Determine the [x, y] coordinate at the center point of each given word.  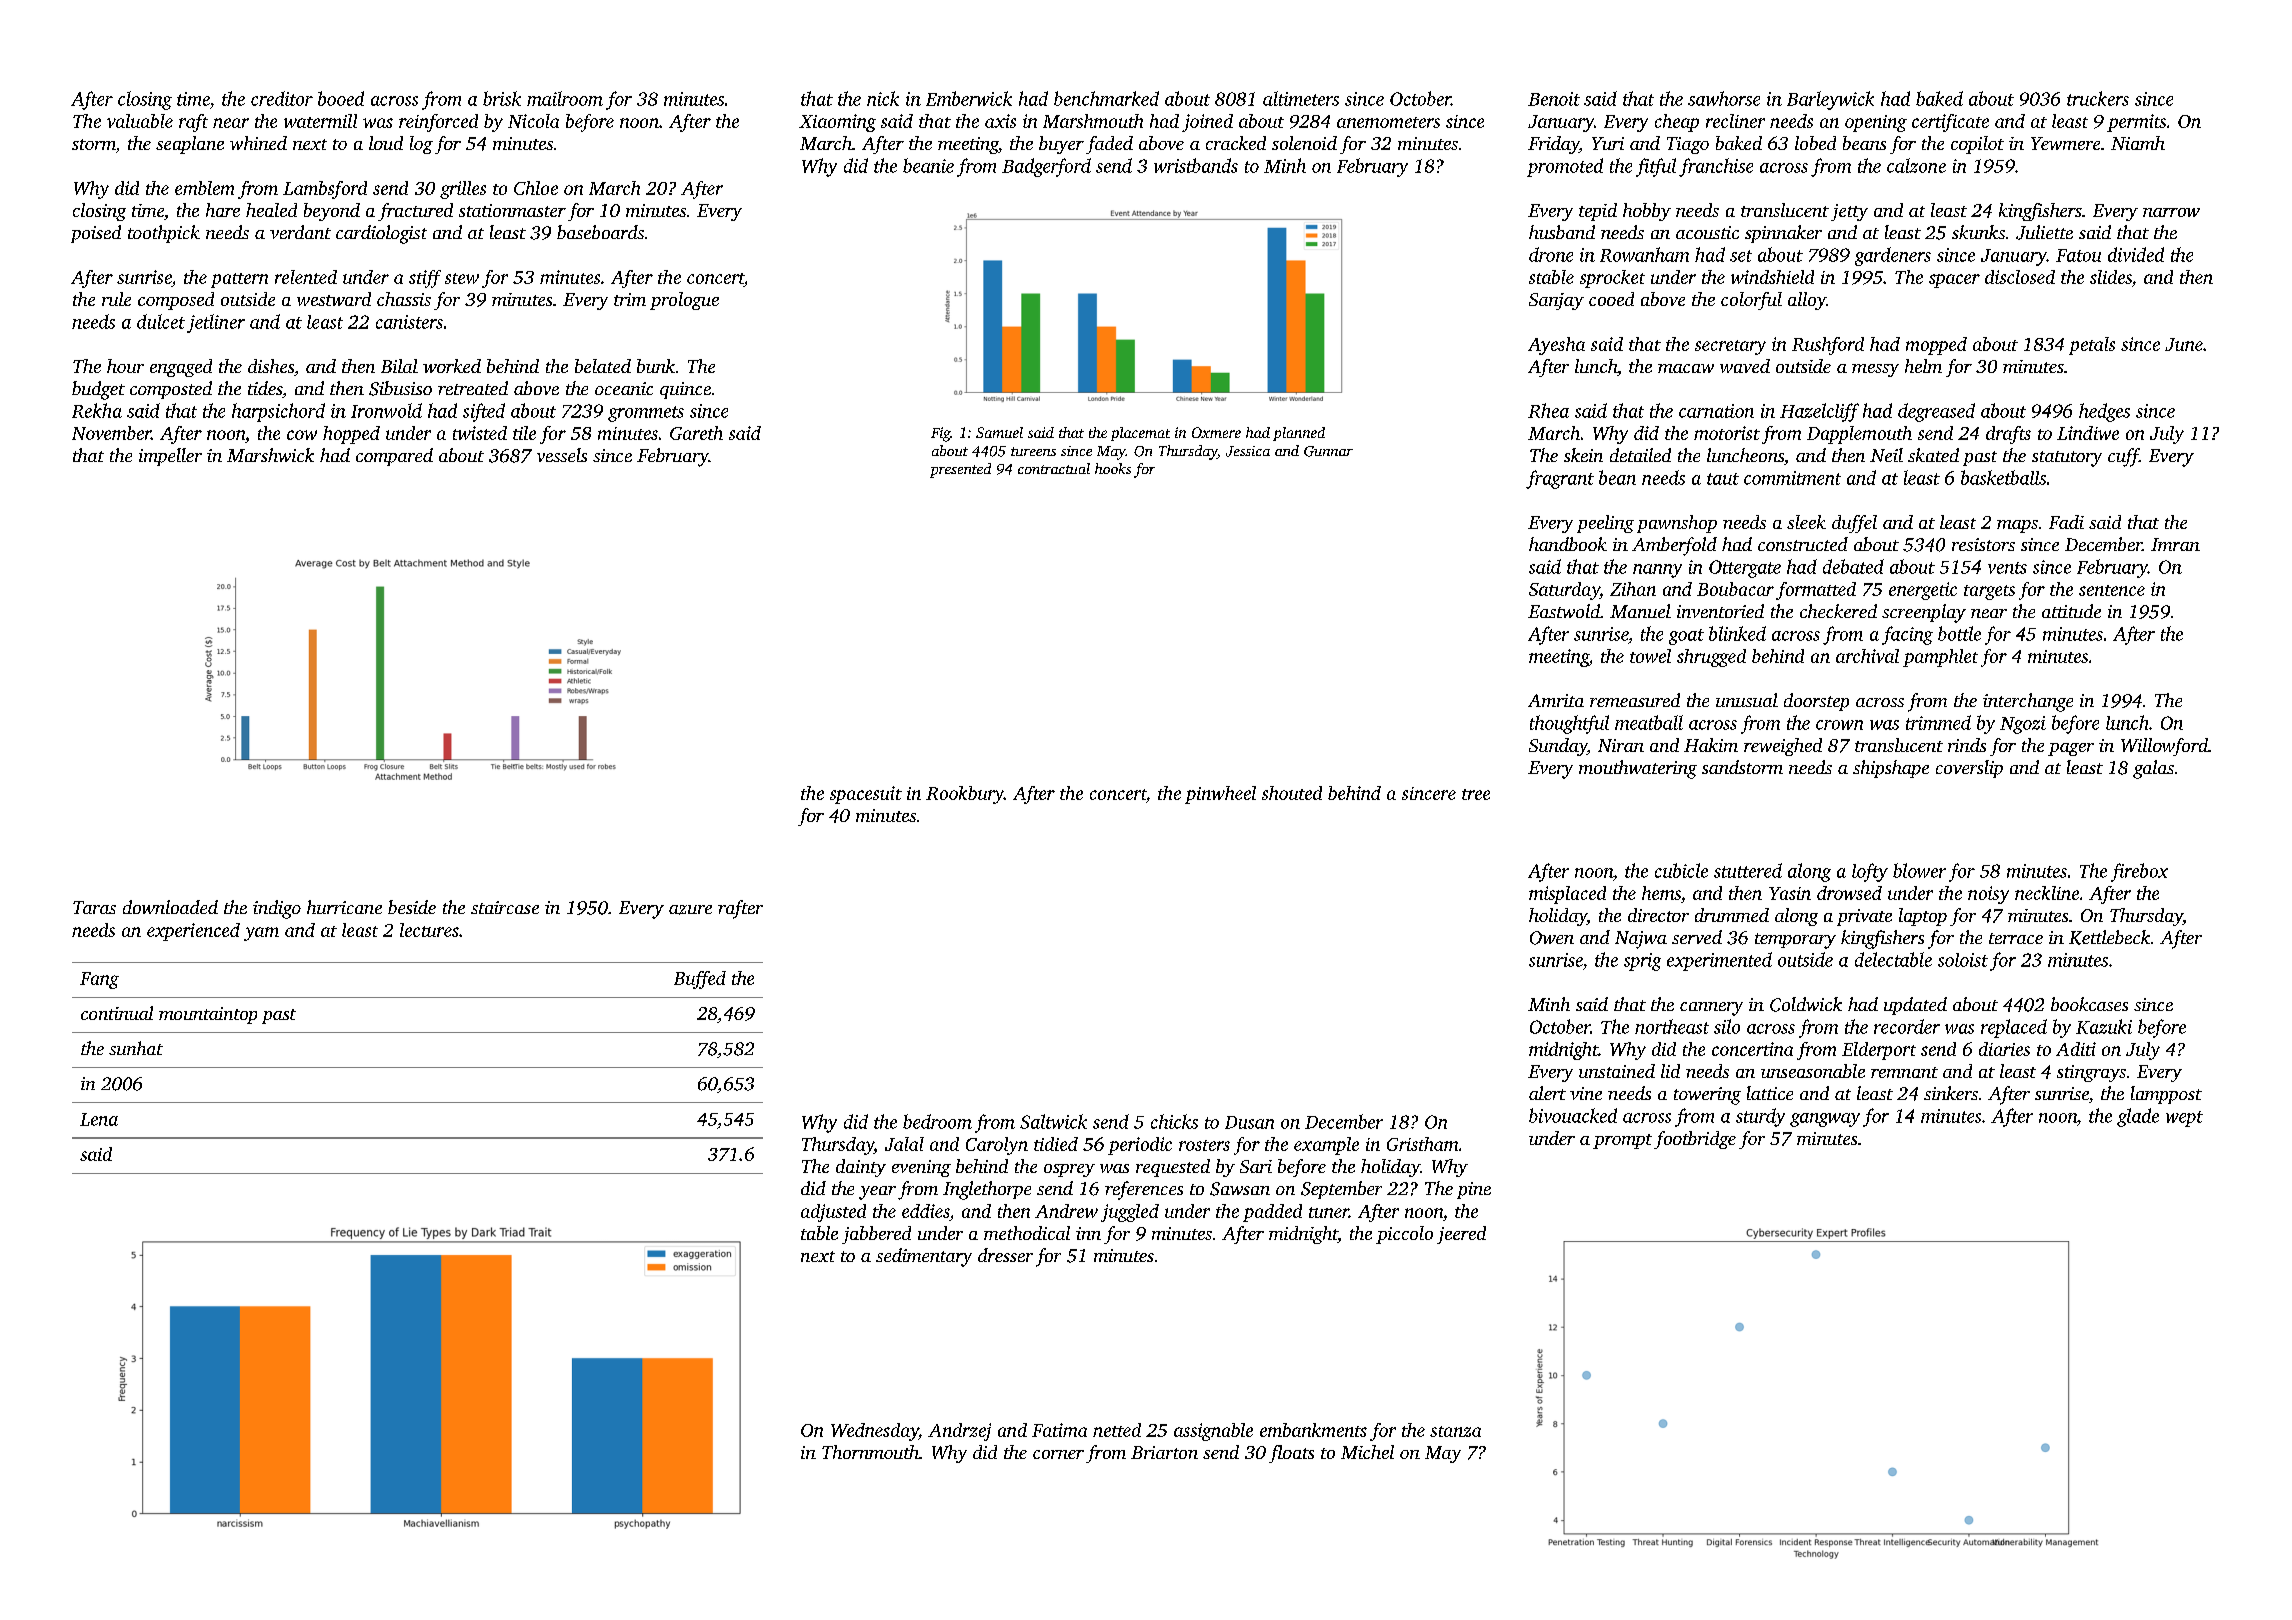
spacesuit [866, 795]
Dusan [1249, 1122]
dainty [861, 1168]
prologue [684, 301]
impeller [170, 457]
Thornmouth [870, 1452]
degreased [1936, 412]
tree [1476, 794]
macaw [1686, 368]
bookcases [2089, 1004]
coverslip [1969, 769]
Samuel [999, 432]
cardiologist [381, 234]
